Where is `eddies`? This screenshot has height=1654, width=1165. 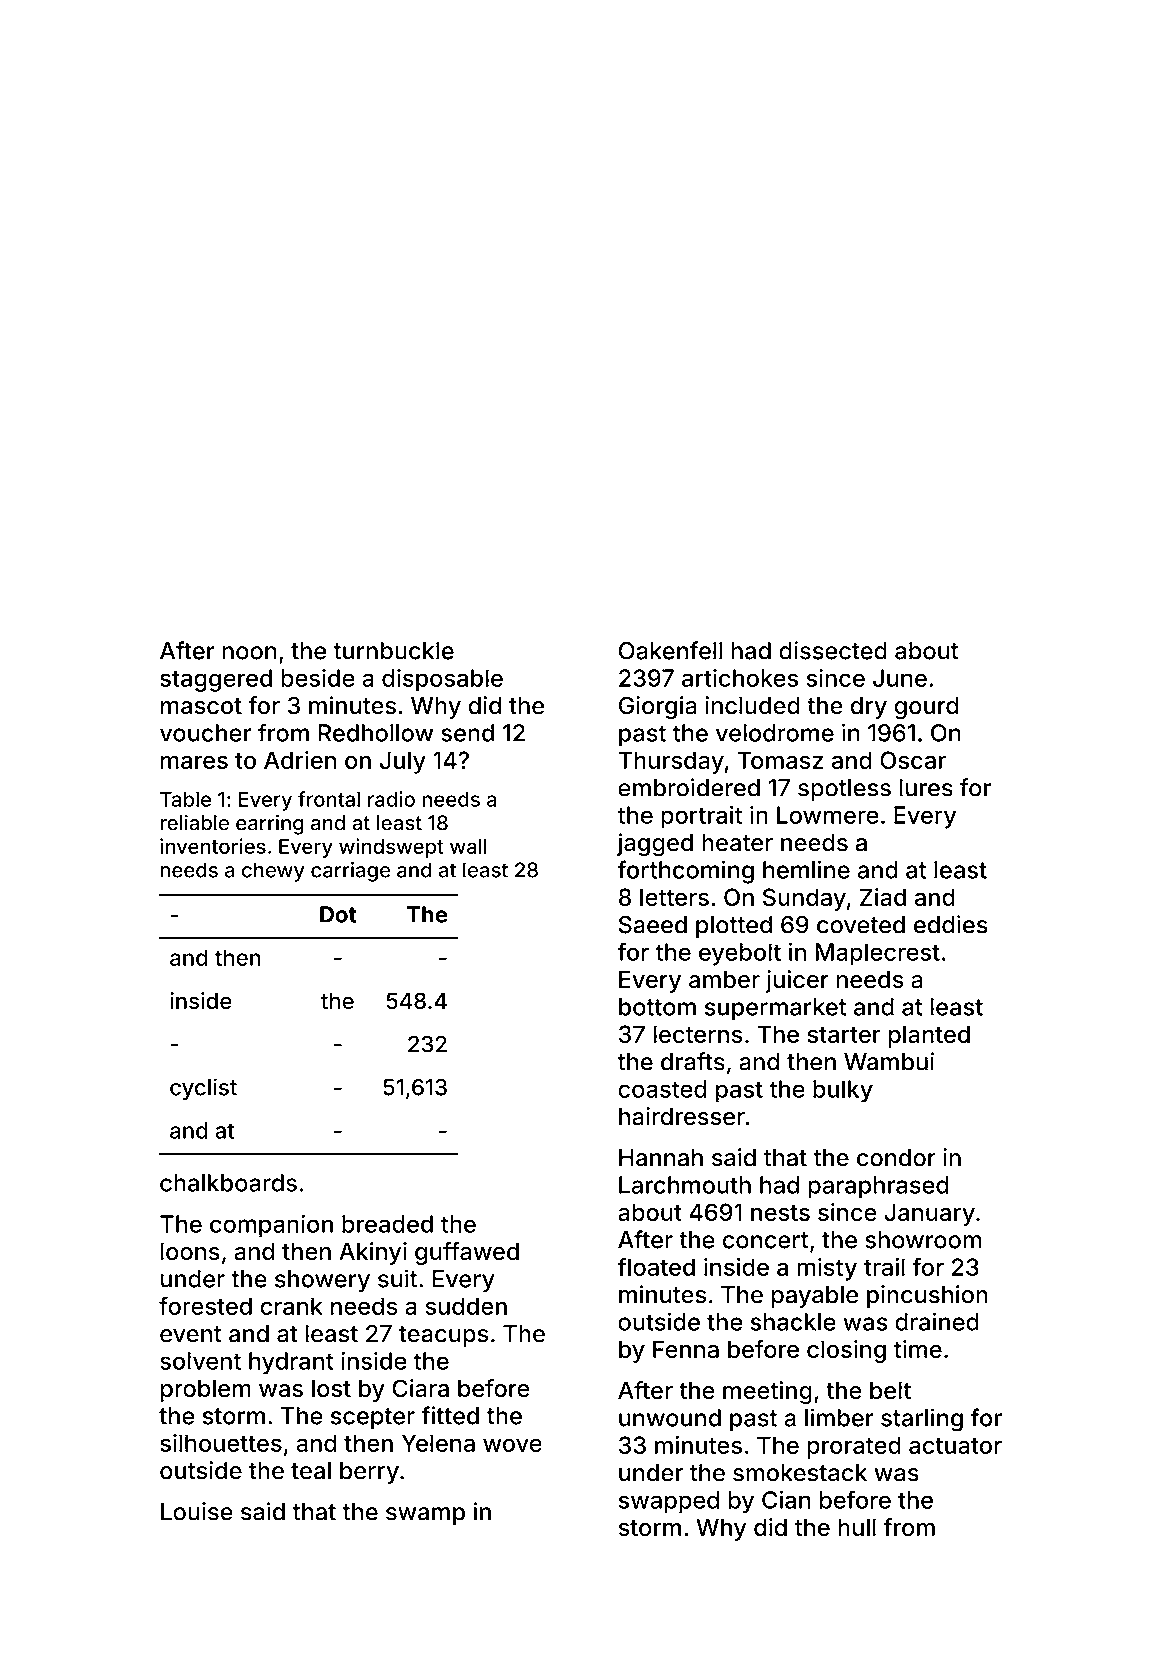 eddies is located at coordinates (951, 924).
